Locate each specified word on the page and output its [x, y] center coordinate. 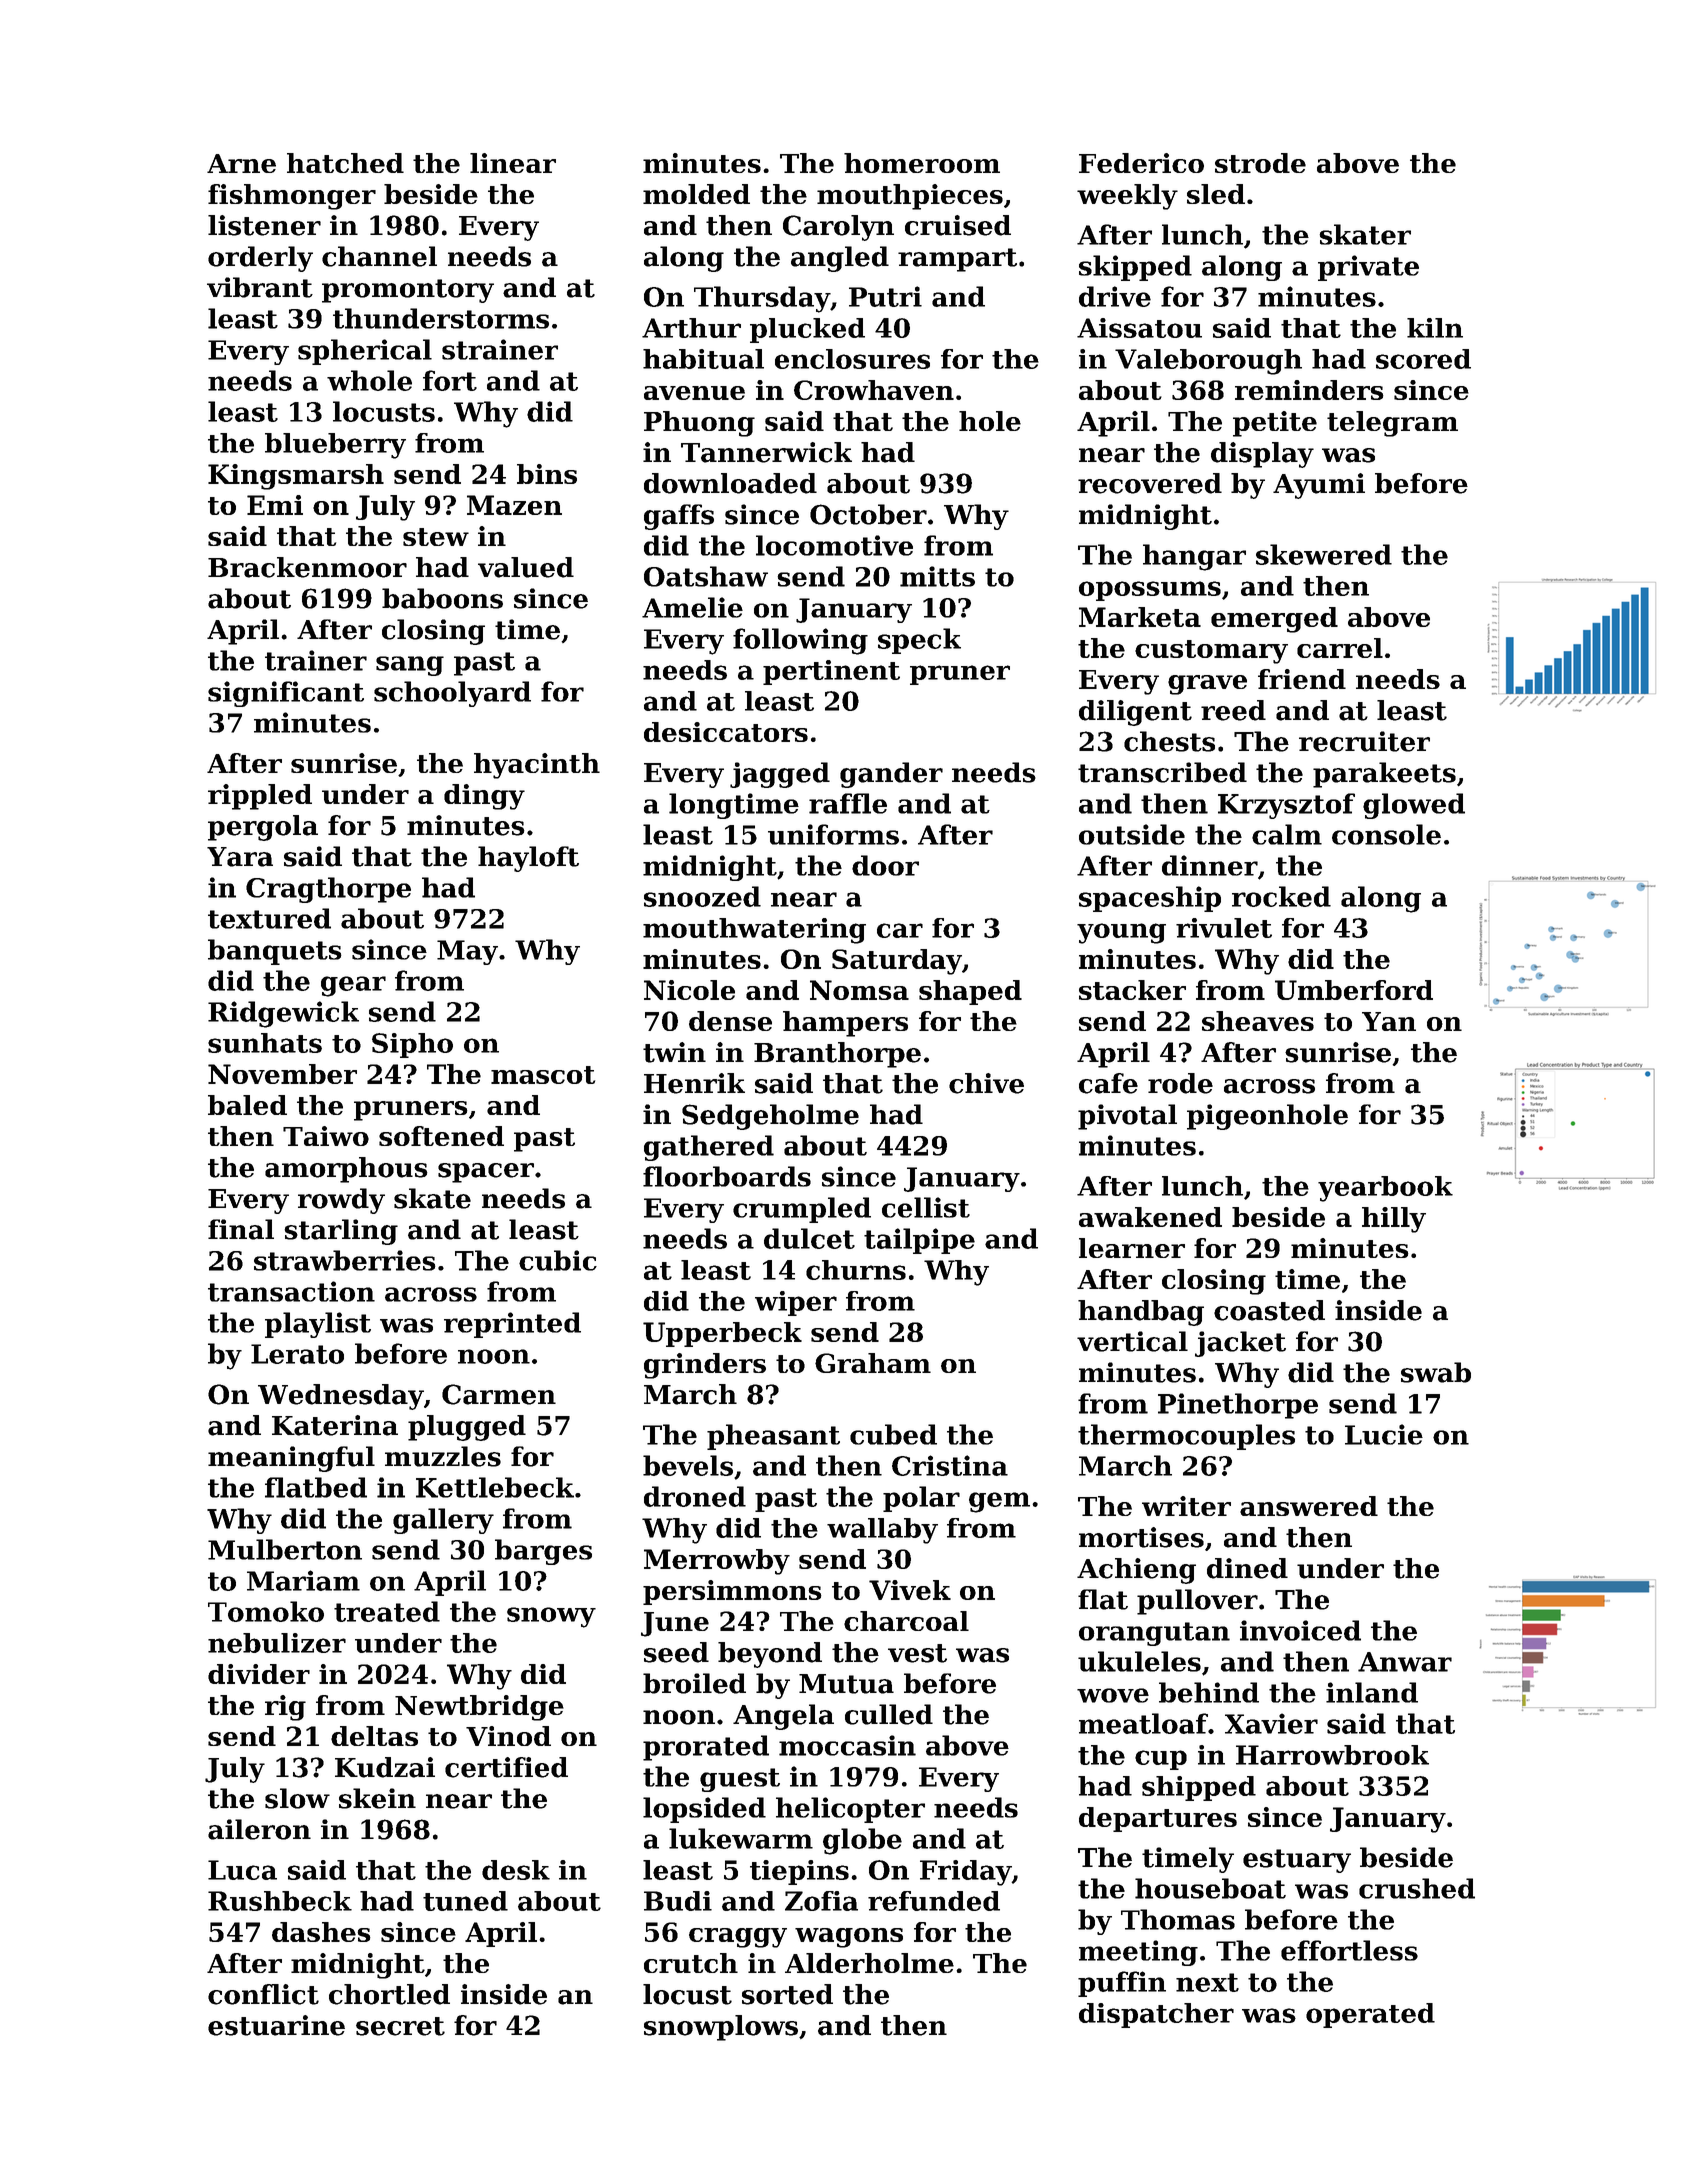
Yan [1389, 1021]
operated [1370, 2015]
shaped [970, 992]
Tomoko [266, 1611]
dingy [484, 797]
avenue [694, 393]
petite [1275, 424]
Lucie [1384, 1434]
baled [247, 1105]
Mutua [846, 1684]
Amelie [692, 607]
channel [379, 256]
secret [400, 2026]
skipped [1135, 268]
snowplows [721, 2028]
